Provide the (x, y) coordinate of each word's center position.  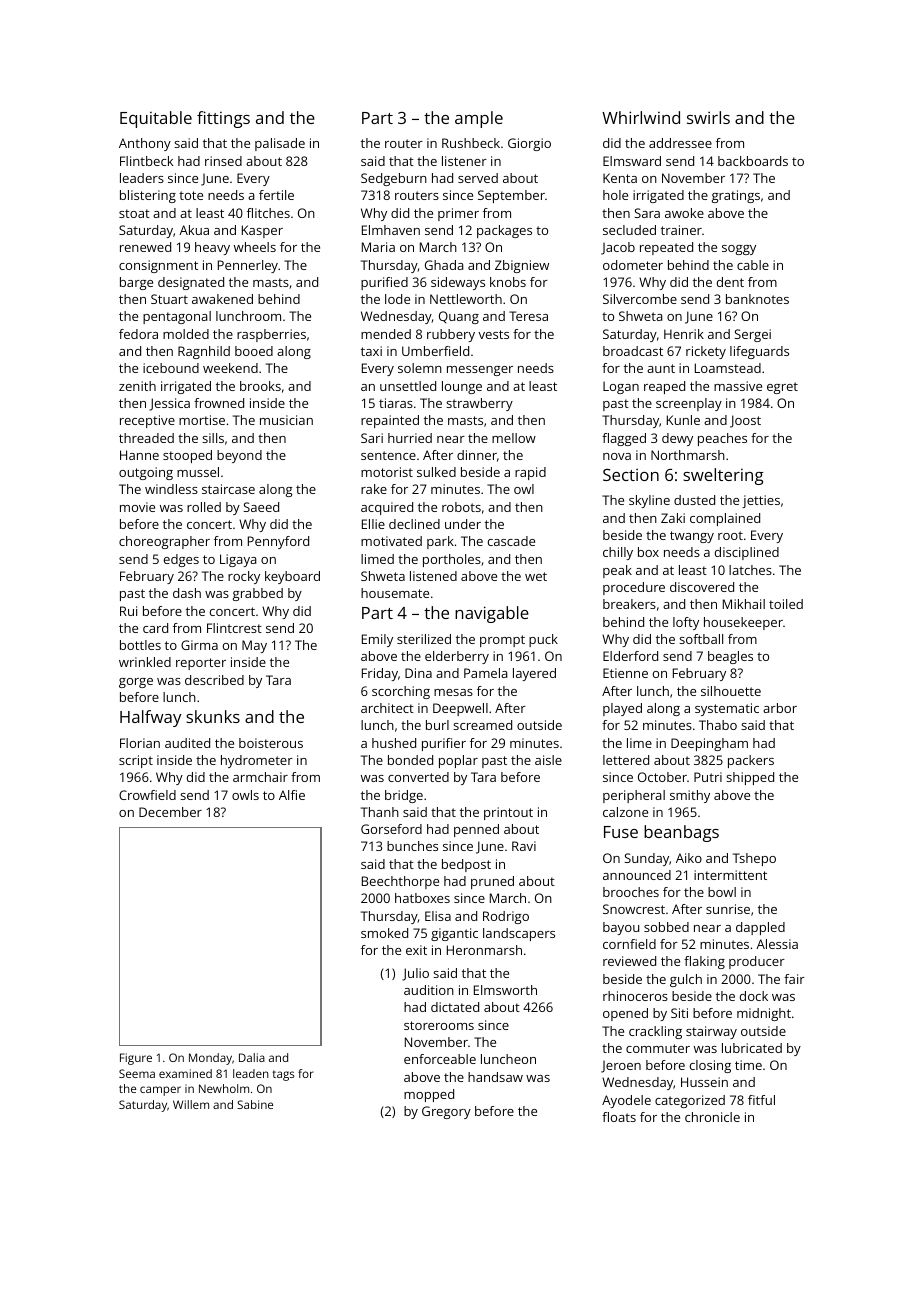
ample (479, 119)
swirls (708, 117)
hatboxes (422, 898)
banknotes (757, 299)
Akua (194, 230)
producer (757, 962)
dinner (477, 455)
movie (137, 507)
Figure (136, 1059)
